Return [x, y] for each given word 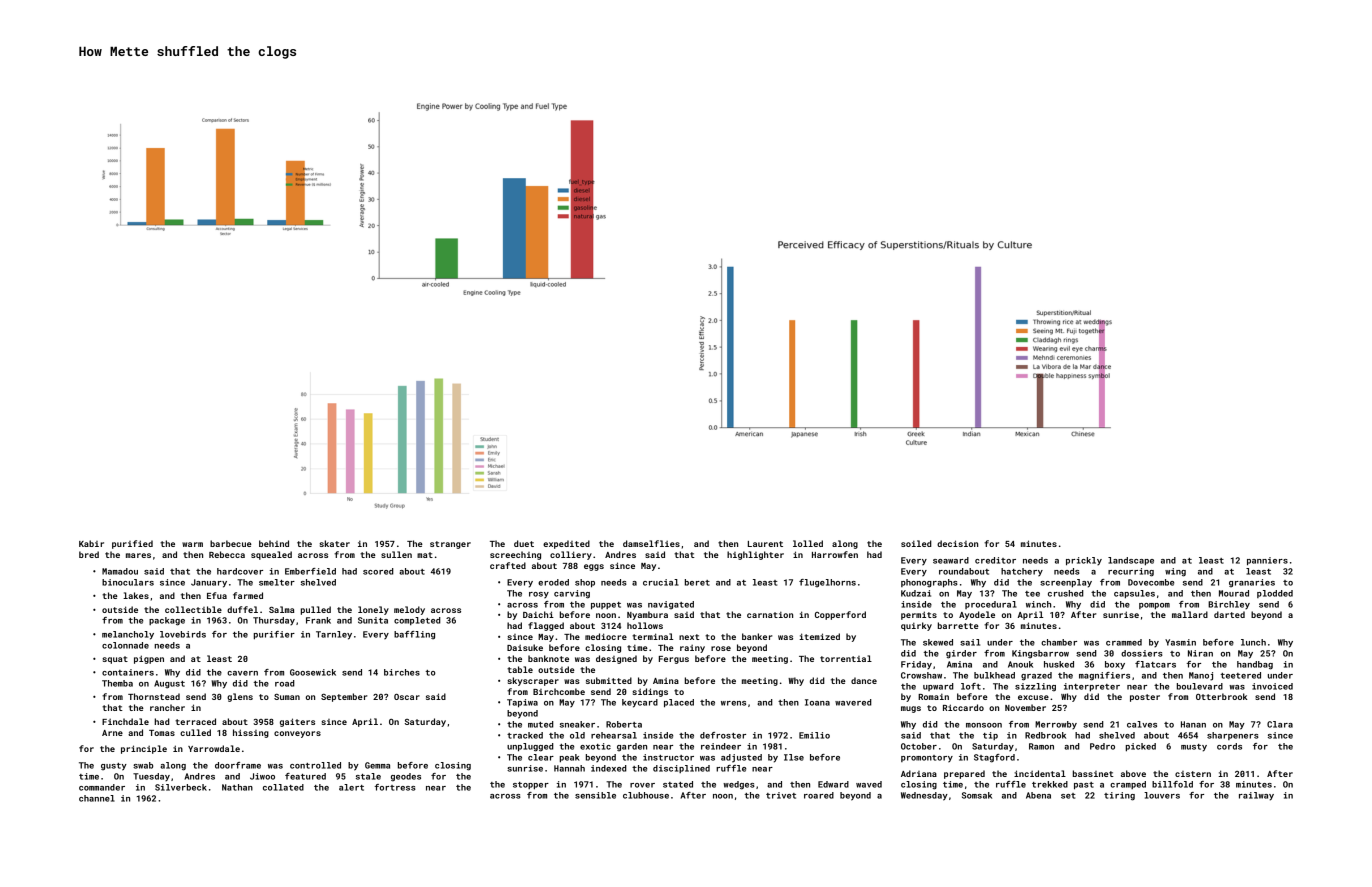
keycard [640, 703]
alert [351, 787]
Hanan [1193, 724]
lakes [136, 595]
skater [334, 543]
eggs [594, 567]
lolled [808, 543]
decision [957, 543]
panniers [1267, 561]
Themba [117, 683]
